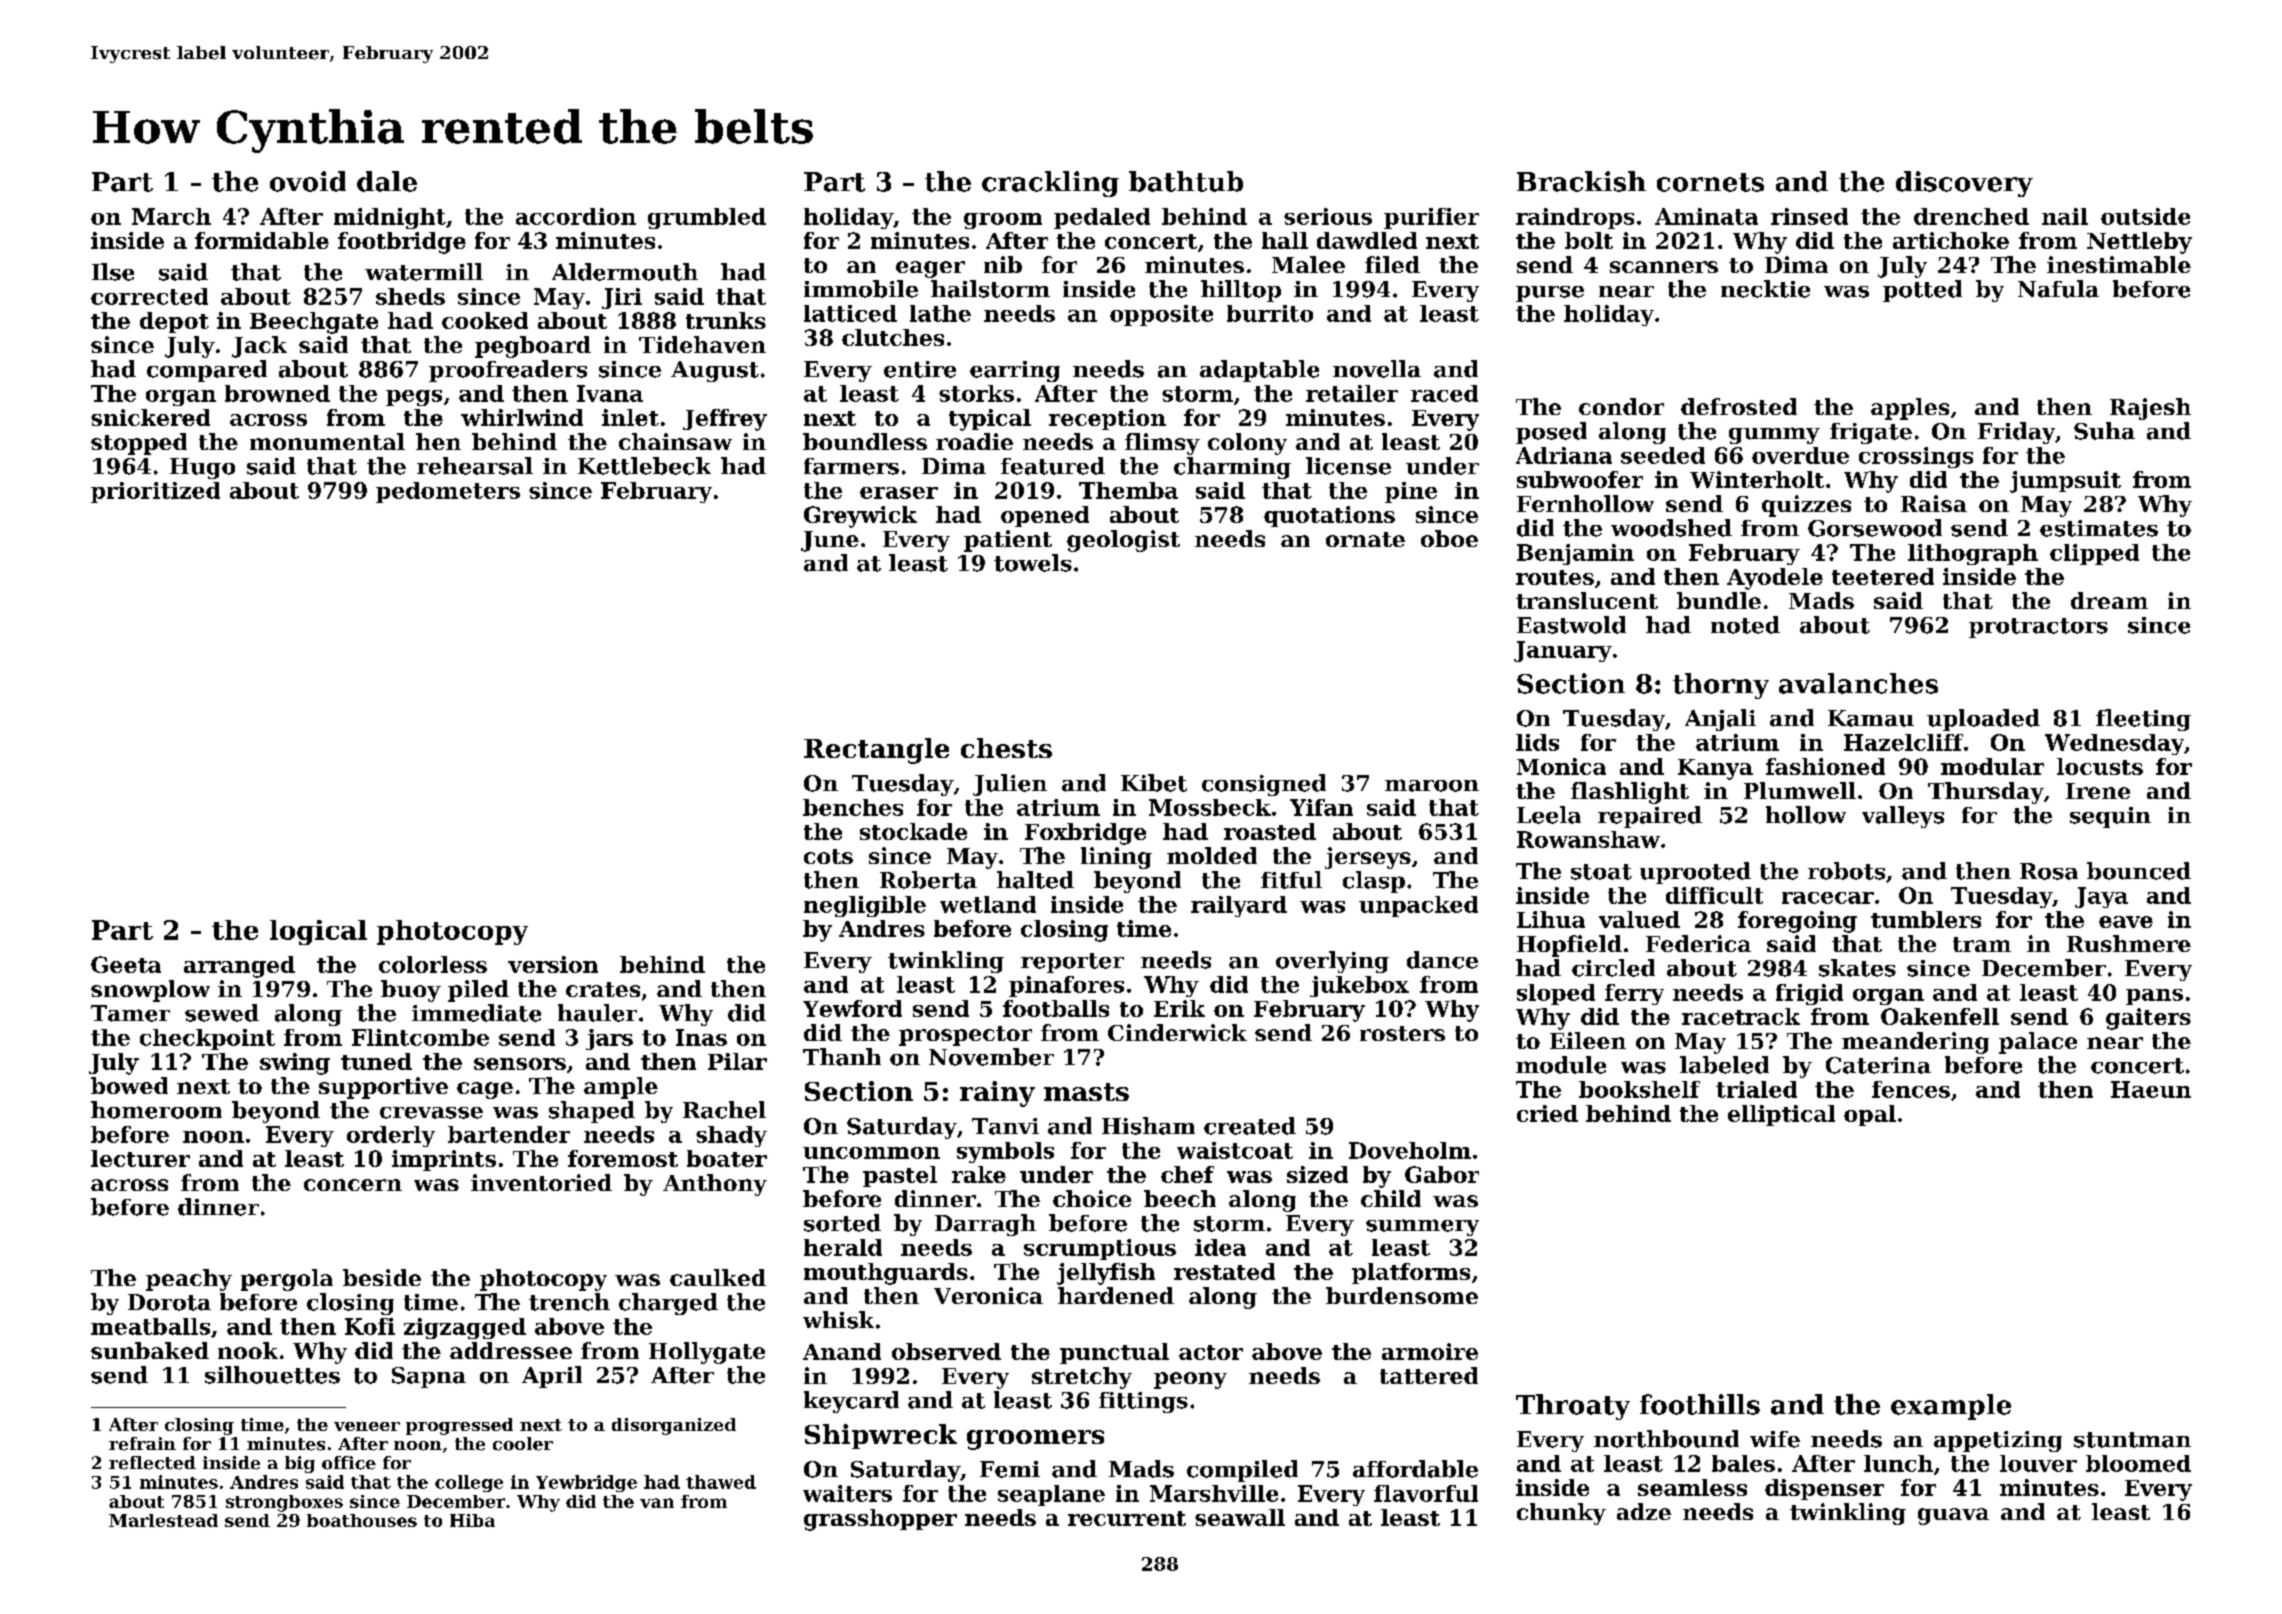  I want to click on Marlestead, so click(163, 1520).
